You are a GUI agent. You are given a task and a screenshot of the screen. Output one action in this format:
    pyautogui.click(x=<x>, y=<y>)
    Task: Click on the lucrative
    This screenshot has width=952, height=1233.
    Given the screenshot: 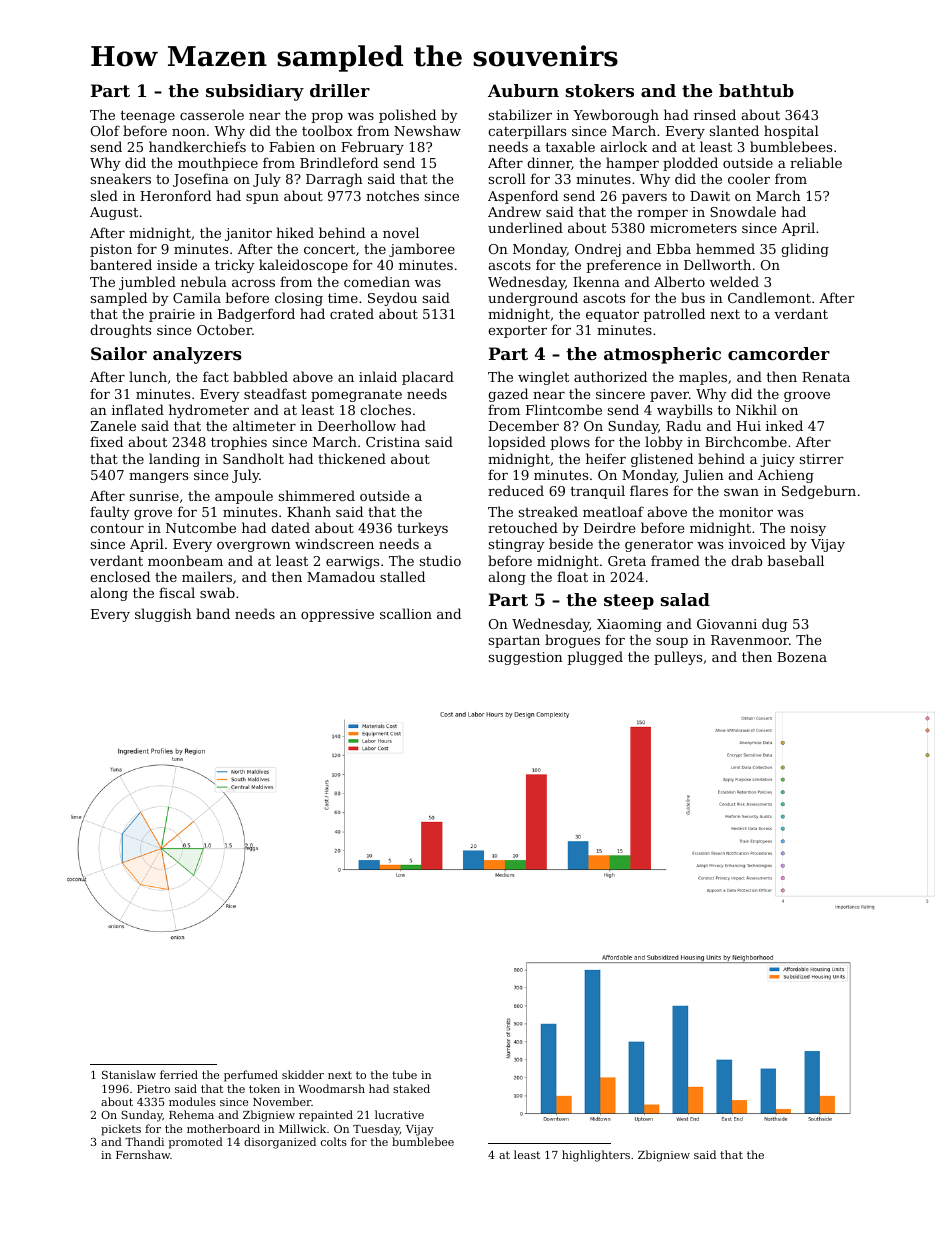 What is the action you would take?
    pyautogui.click(x=399, y=1114)
